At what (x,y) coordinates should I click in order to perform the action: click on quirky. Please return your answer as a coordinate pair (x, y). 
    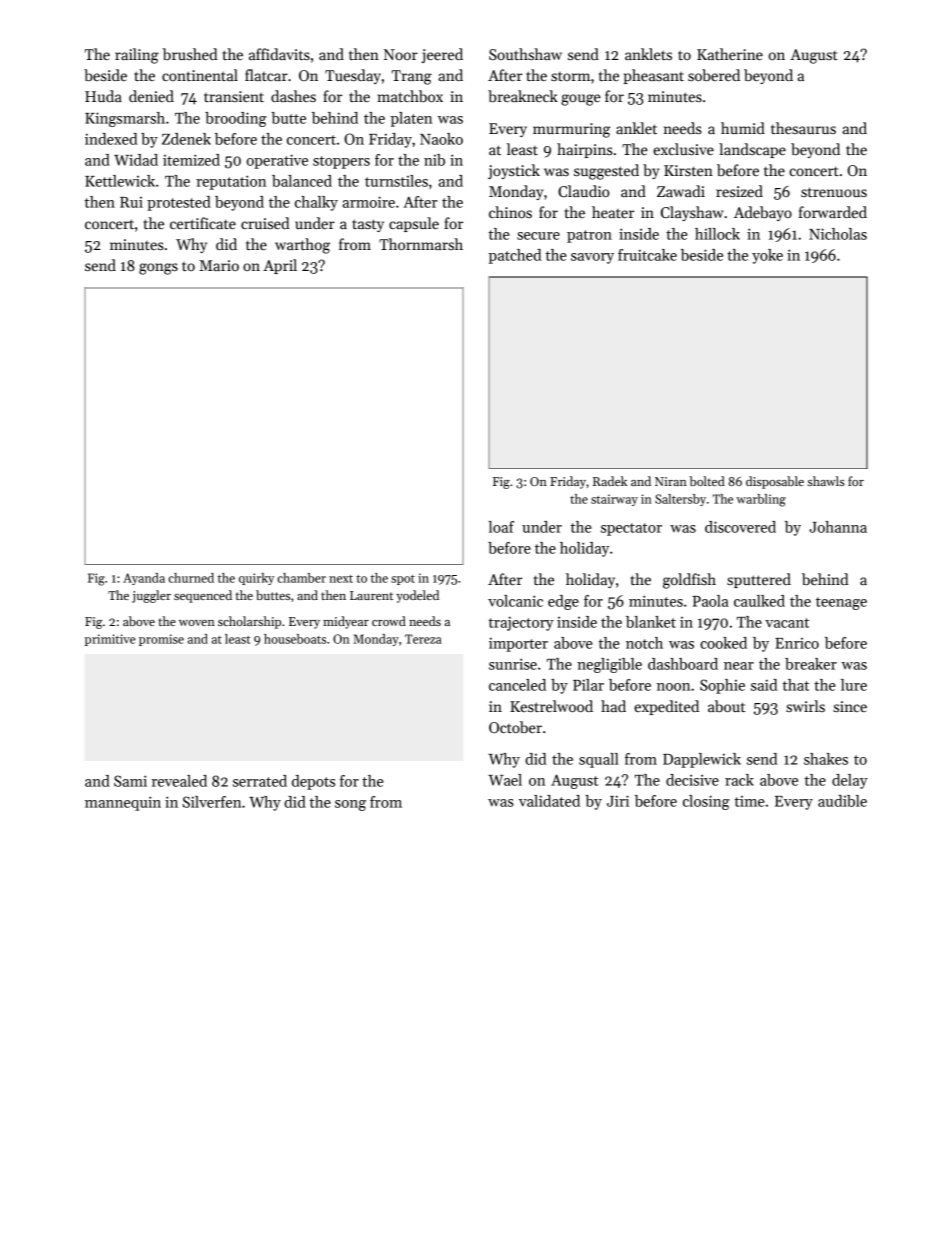
    Looking at the image, I should click on (256, 579).
